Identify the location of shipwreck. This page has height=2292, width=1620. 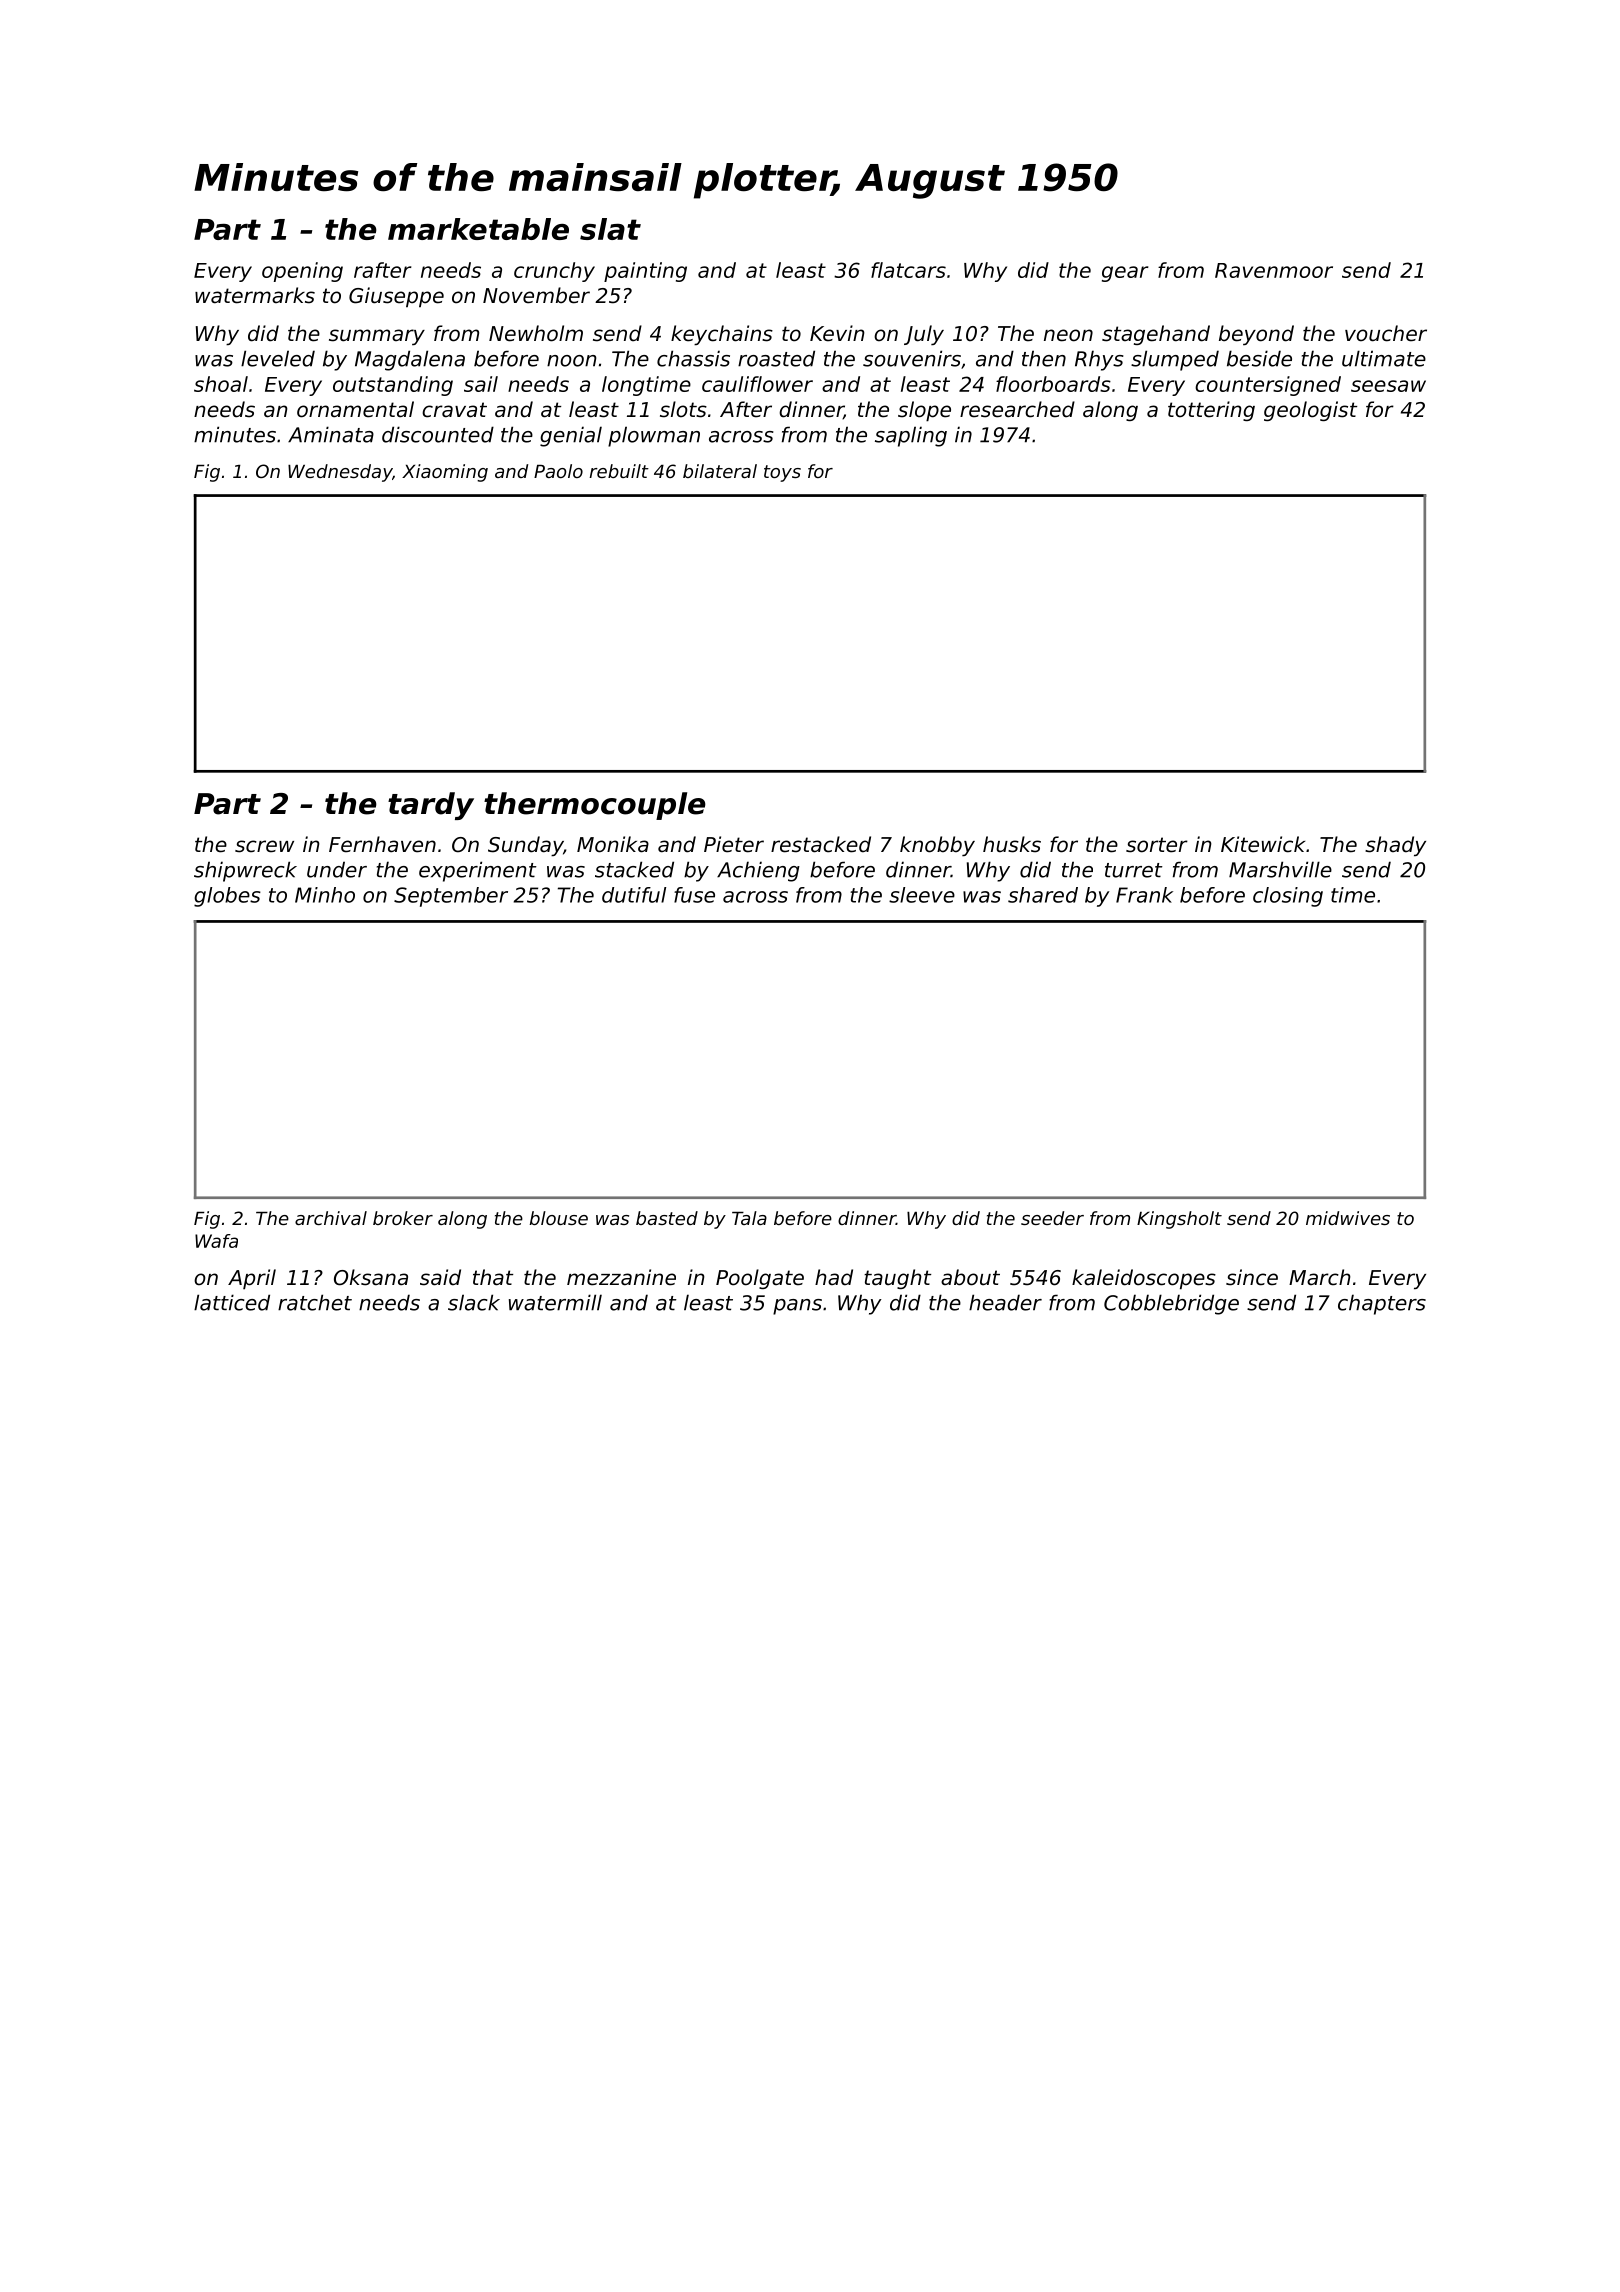
(245, 871).
